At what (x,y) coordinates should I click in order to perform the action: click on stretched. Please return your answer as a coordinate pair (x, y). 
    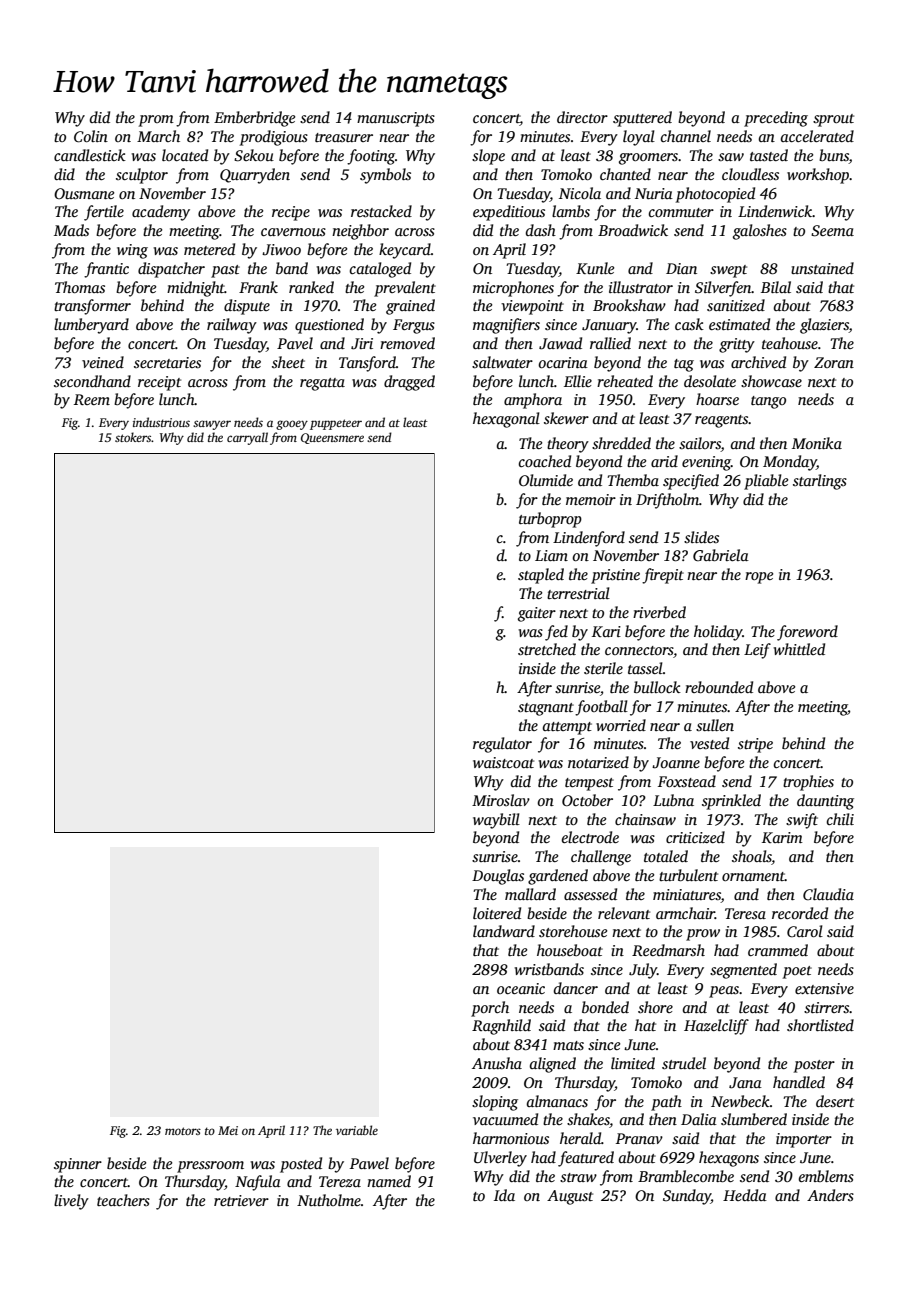
    Looking at the image, I should click on (547, 649).
